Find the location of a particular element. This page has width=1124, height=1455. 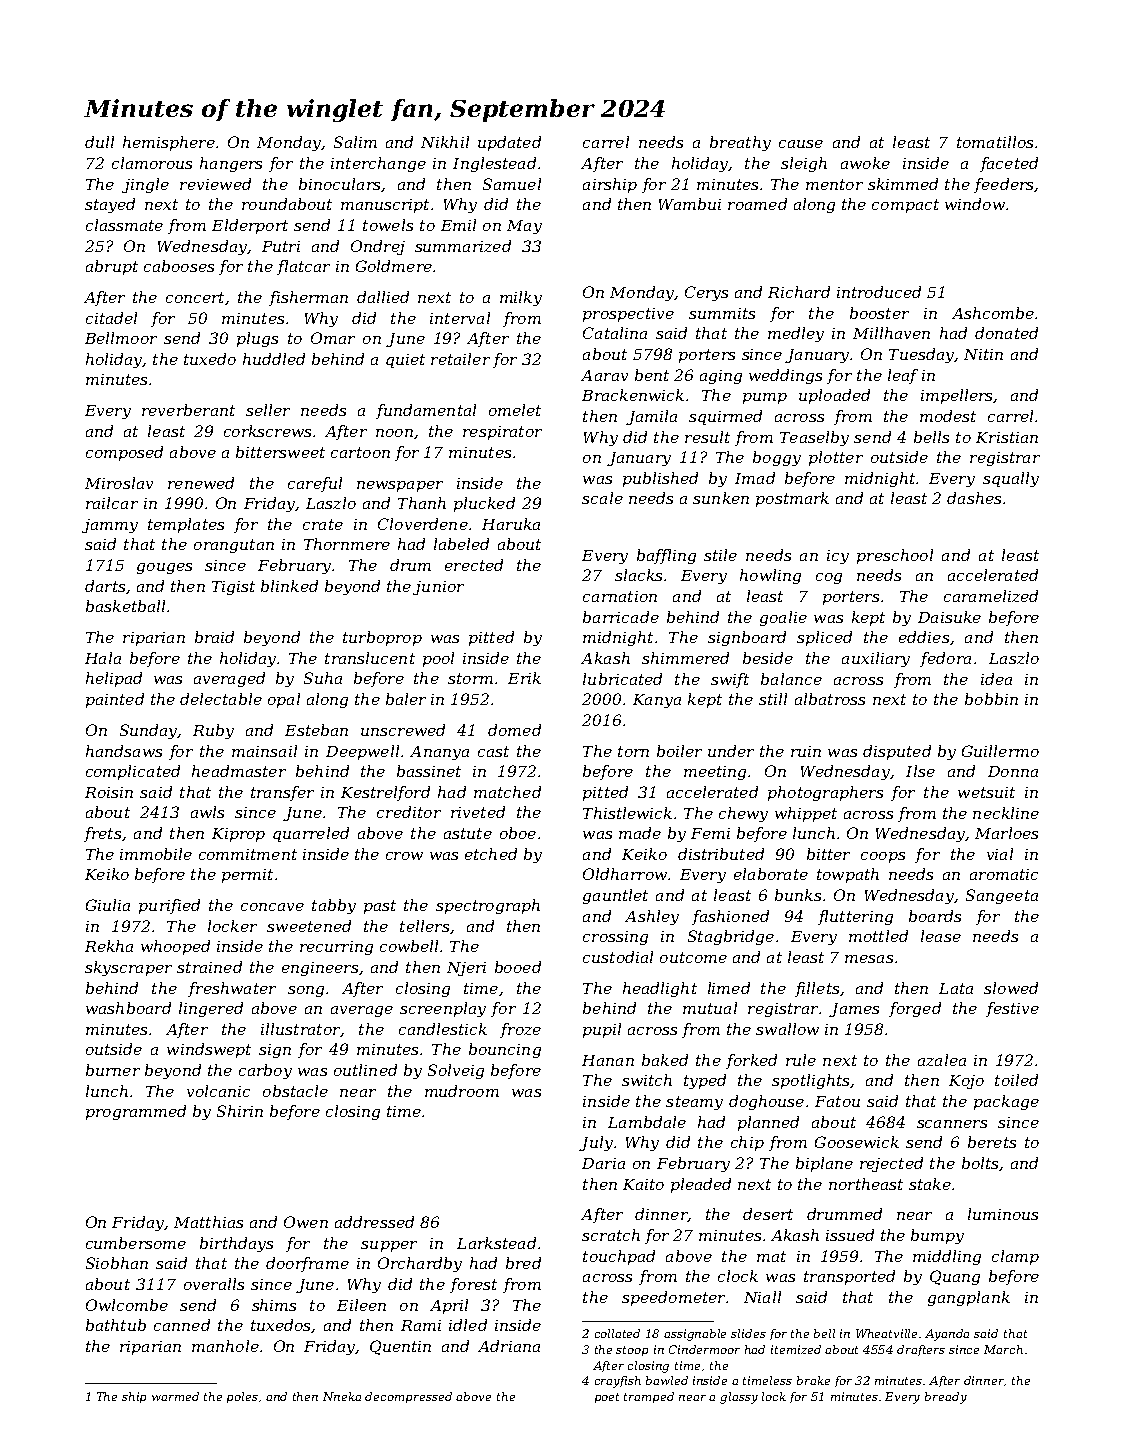

seller is located at coordinates (268, 410).
